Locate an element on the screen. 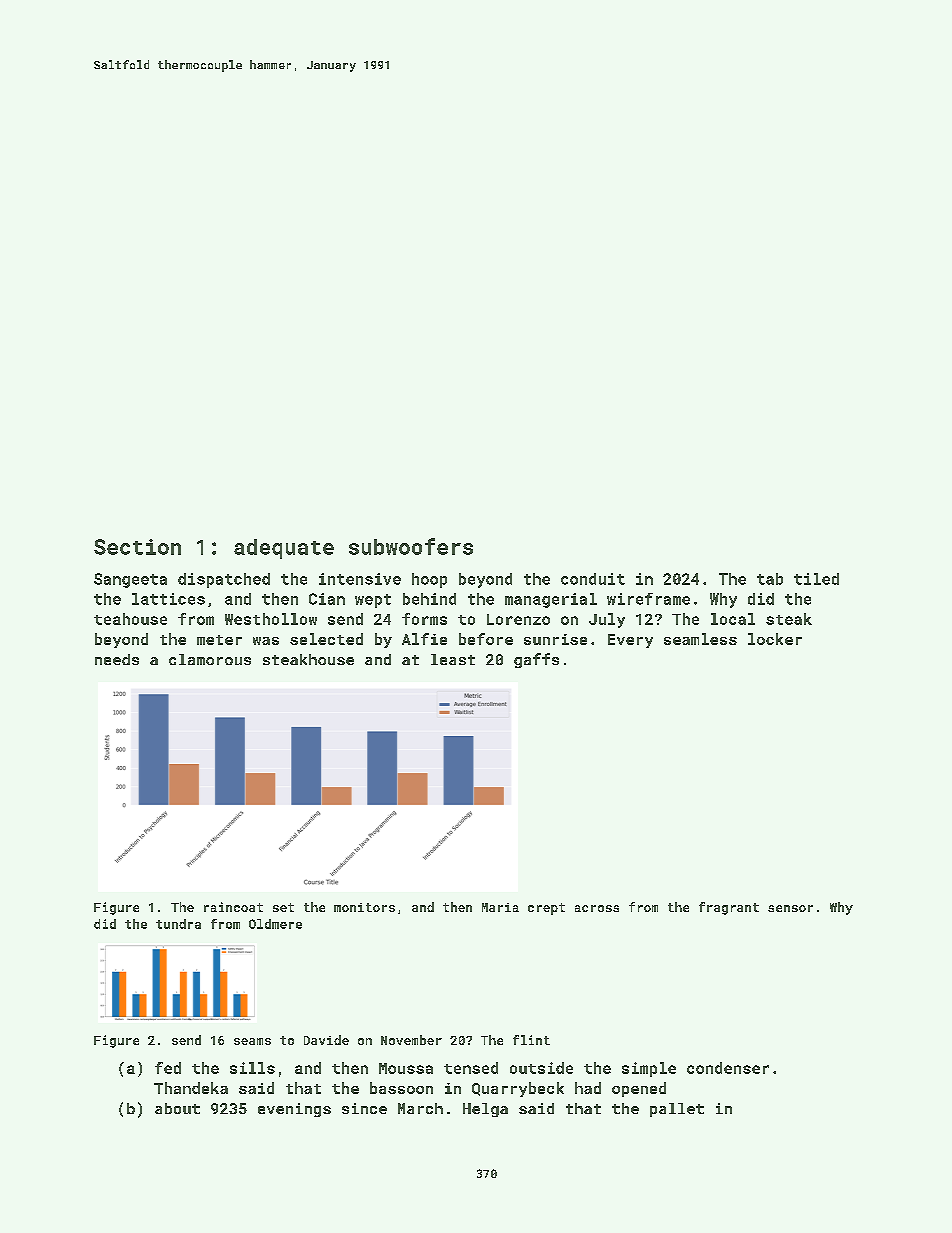 The height and width of the screenshot is (1233, 952). lattices is located at coordinates (168, 599).
